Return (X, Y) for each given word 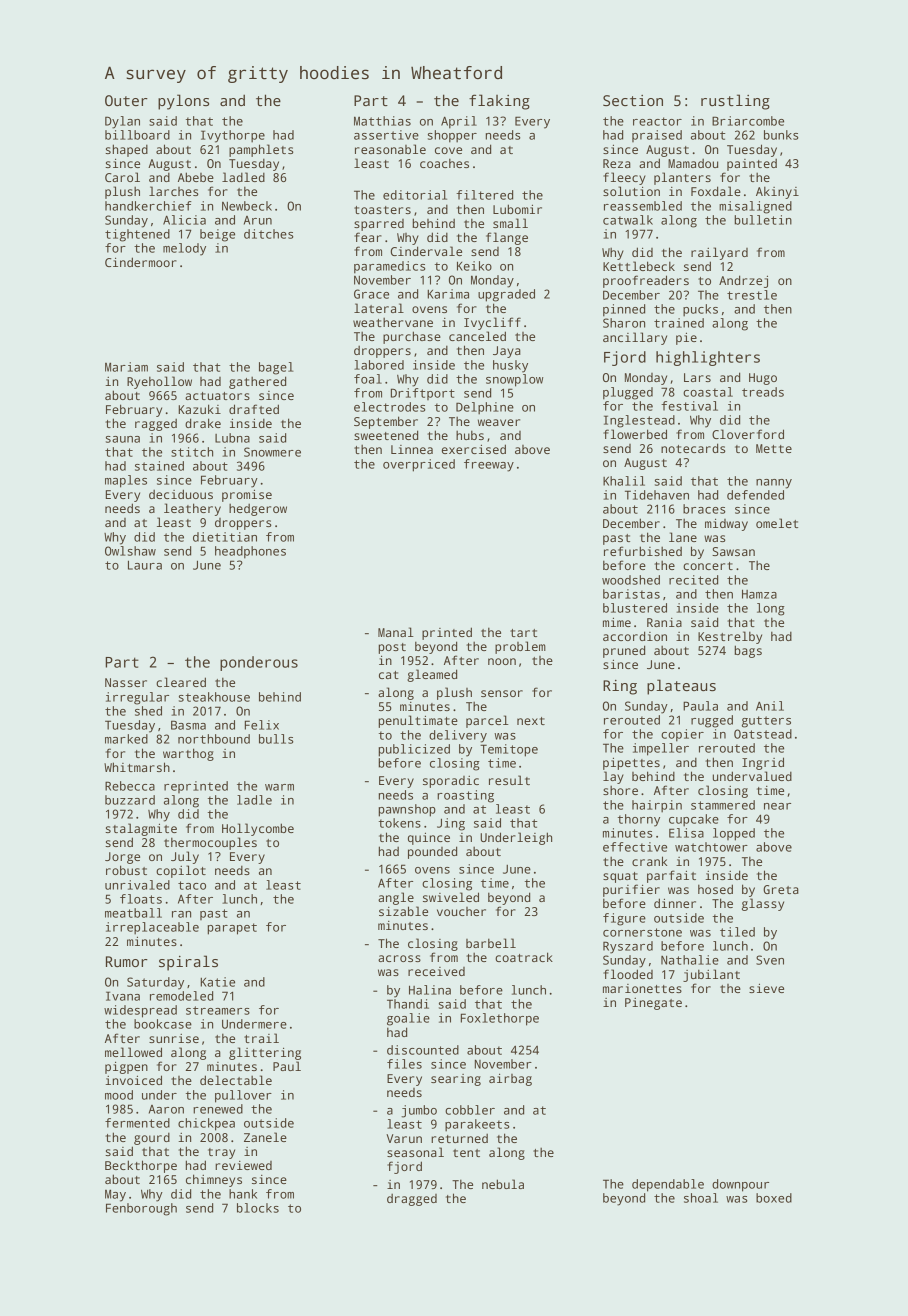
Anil (770, 706)
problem (520, 647)
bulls (276, 739)
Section (633, 100)
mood (119, 1095)
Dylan (122, 122)
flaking (499, 102)
